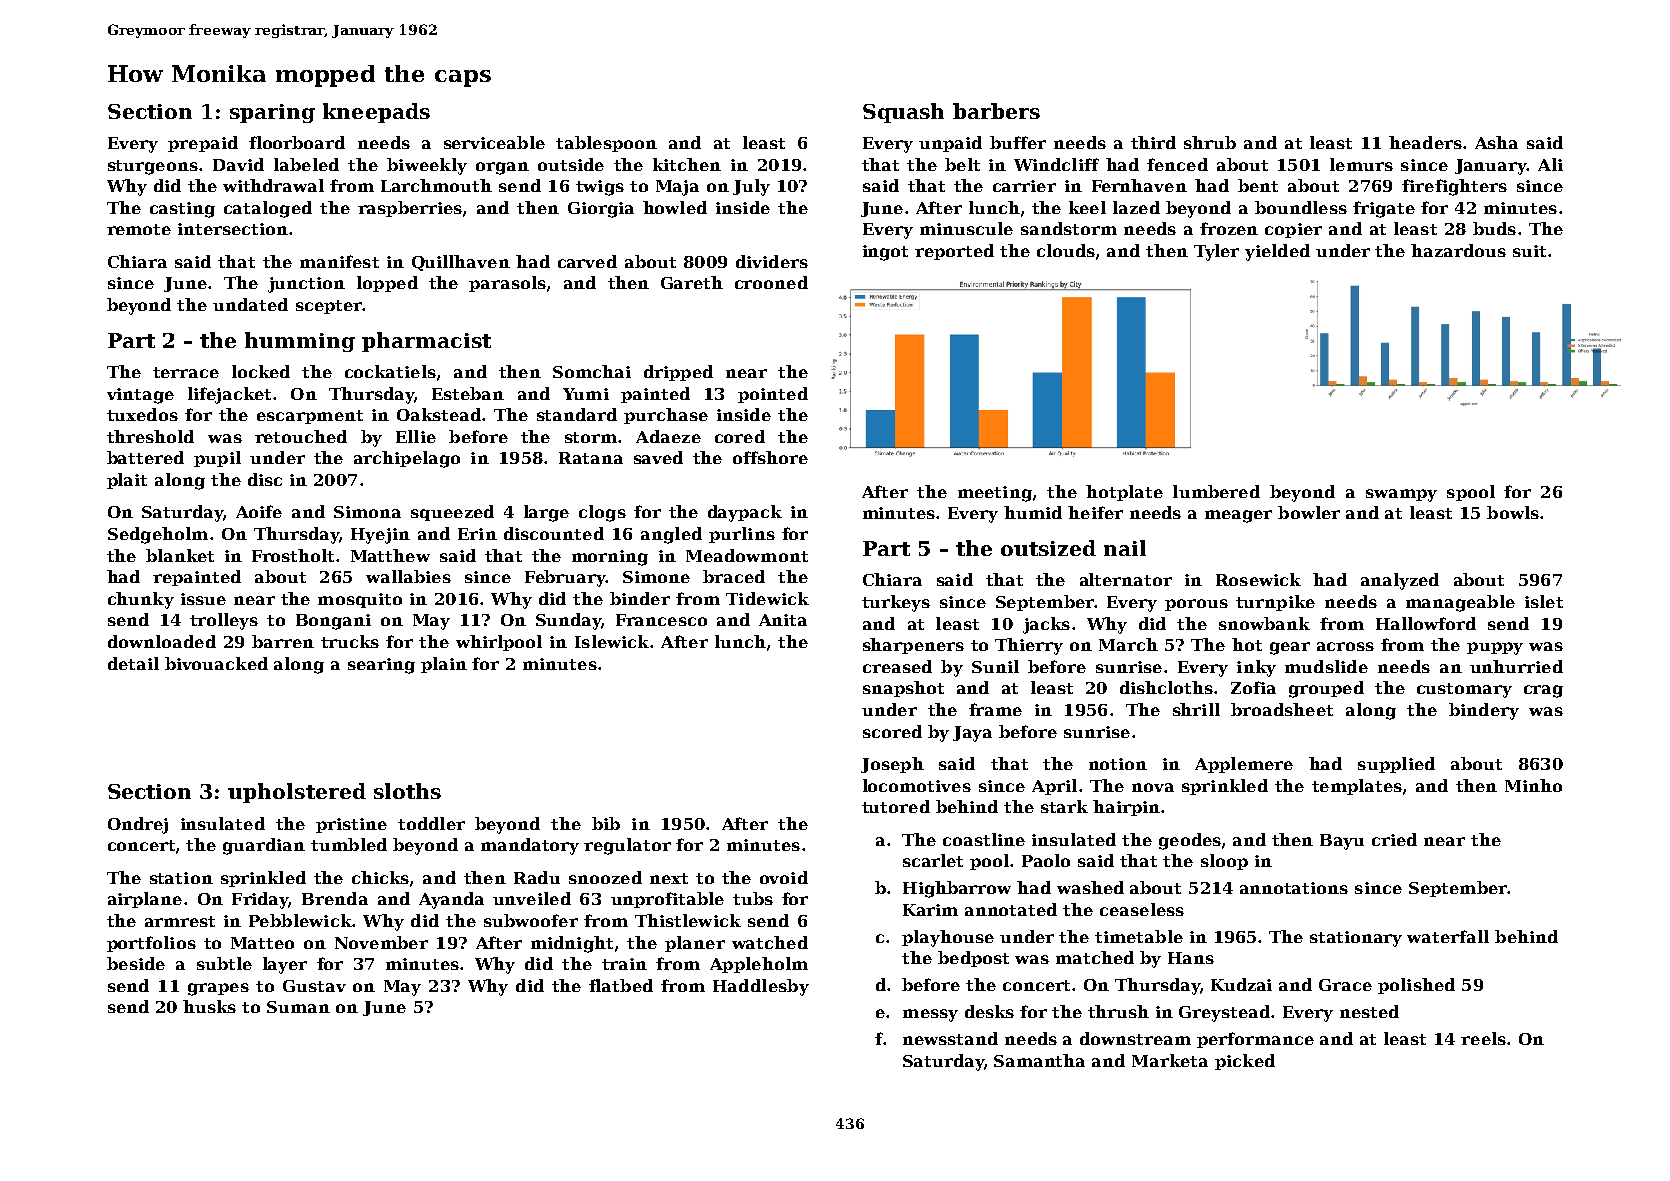 Image resolution: width=1670 pixels, height=1181 pixels. Describe the element at coordinates (688, 920) in the page. I see `Thistlewick` at that location.
